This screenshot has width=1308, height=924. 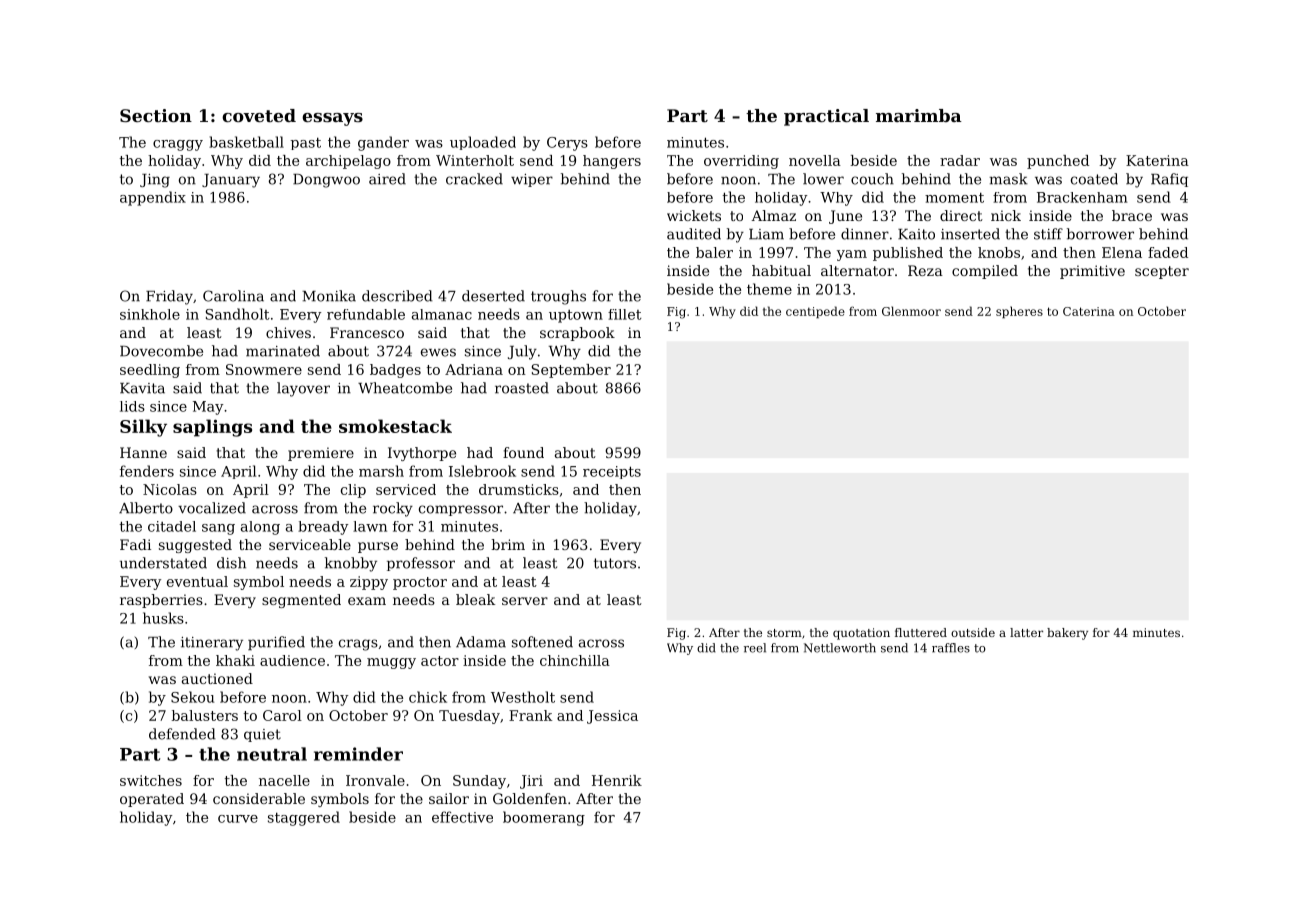 What do you see at coordinates (420, 583) in the screenshot?
I see `proctor` at bounding box center [420, 583].
